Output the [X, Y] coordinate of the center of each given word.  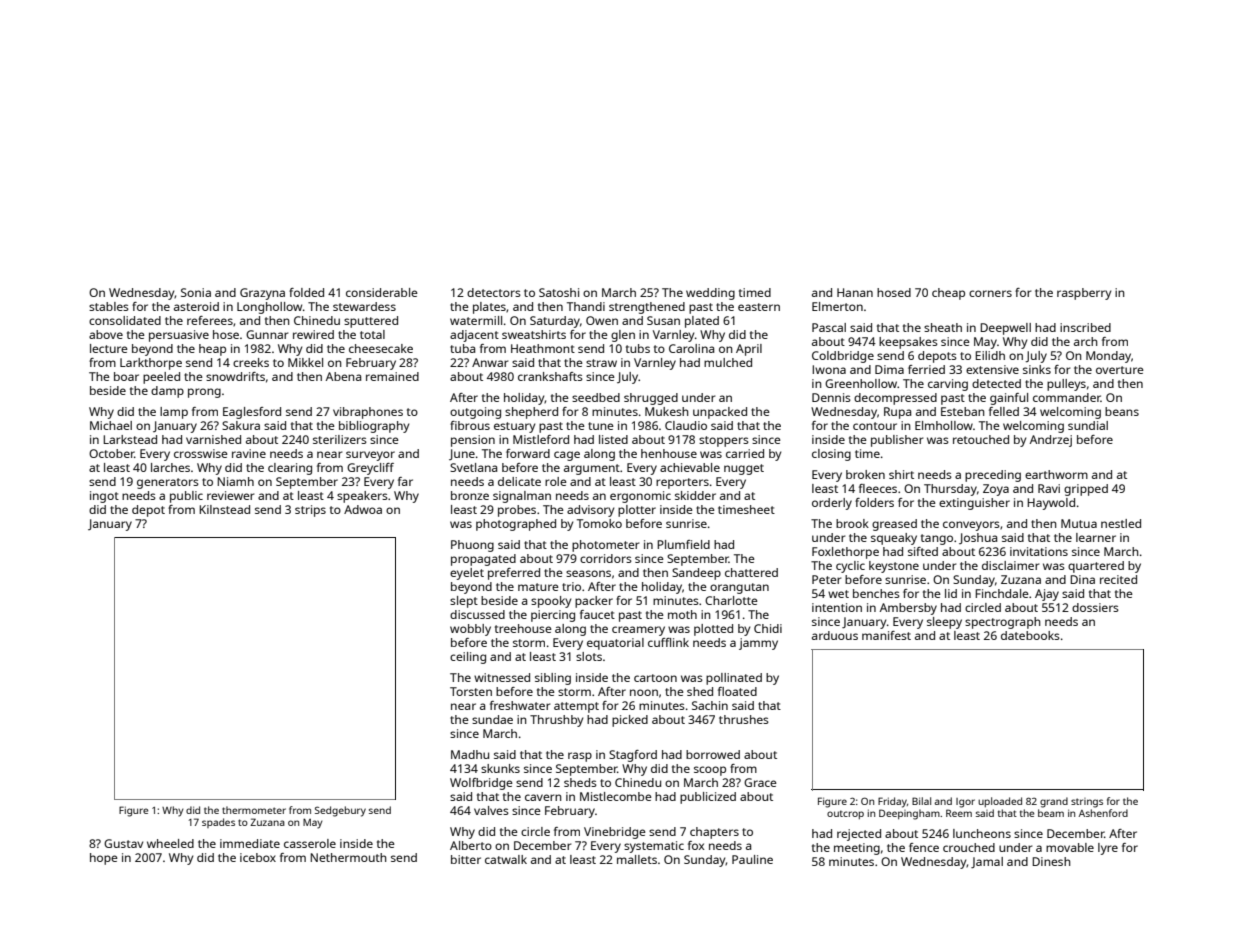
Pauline [752, 859]
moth [682, 614]
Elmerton [837, 306]
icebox [258, 857]
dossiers [1095, 607]
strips [310, 511]
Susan [663, 320]
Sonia [196, 292]
